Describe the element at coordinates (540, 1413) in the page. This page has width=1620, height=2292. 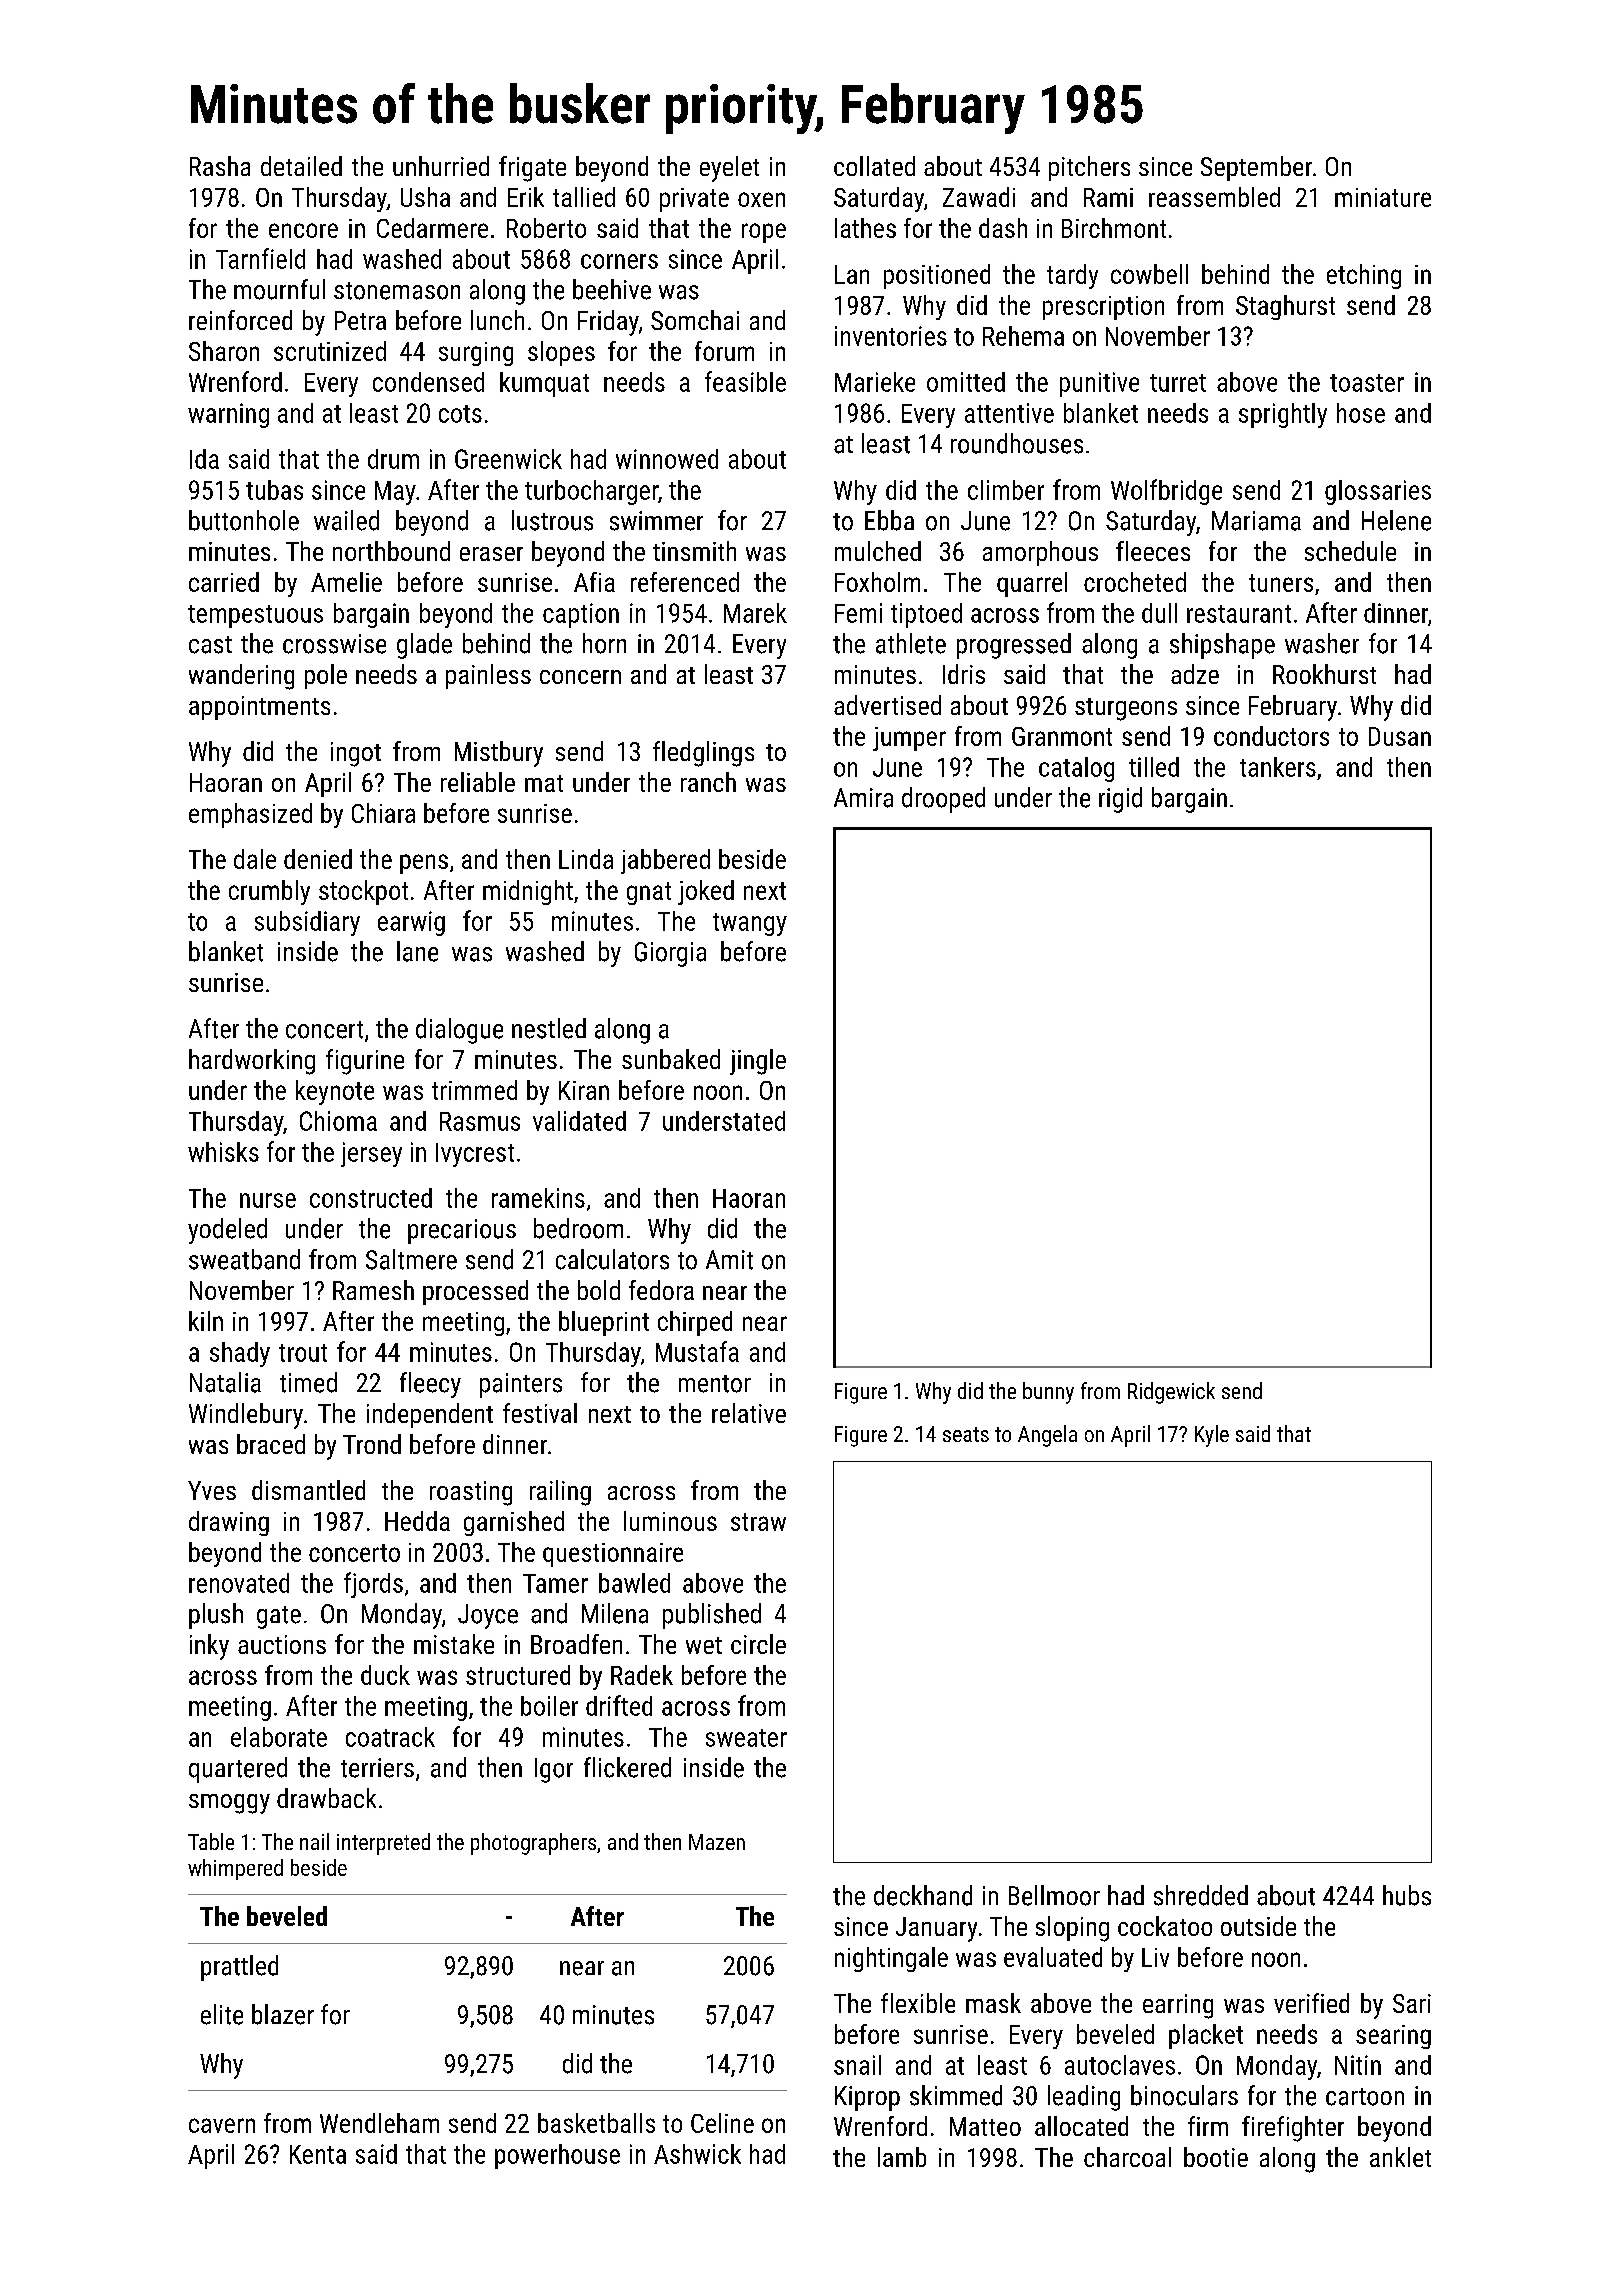
I see `festival` at that location.
